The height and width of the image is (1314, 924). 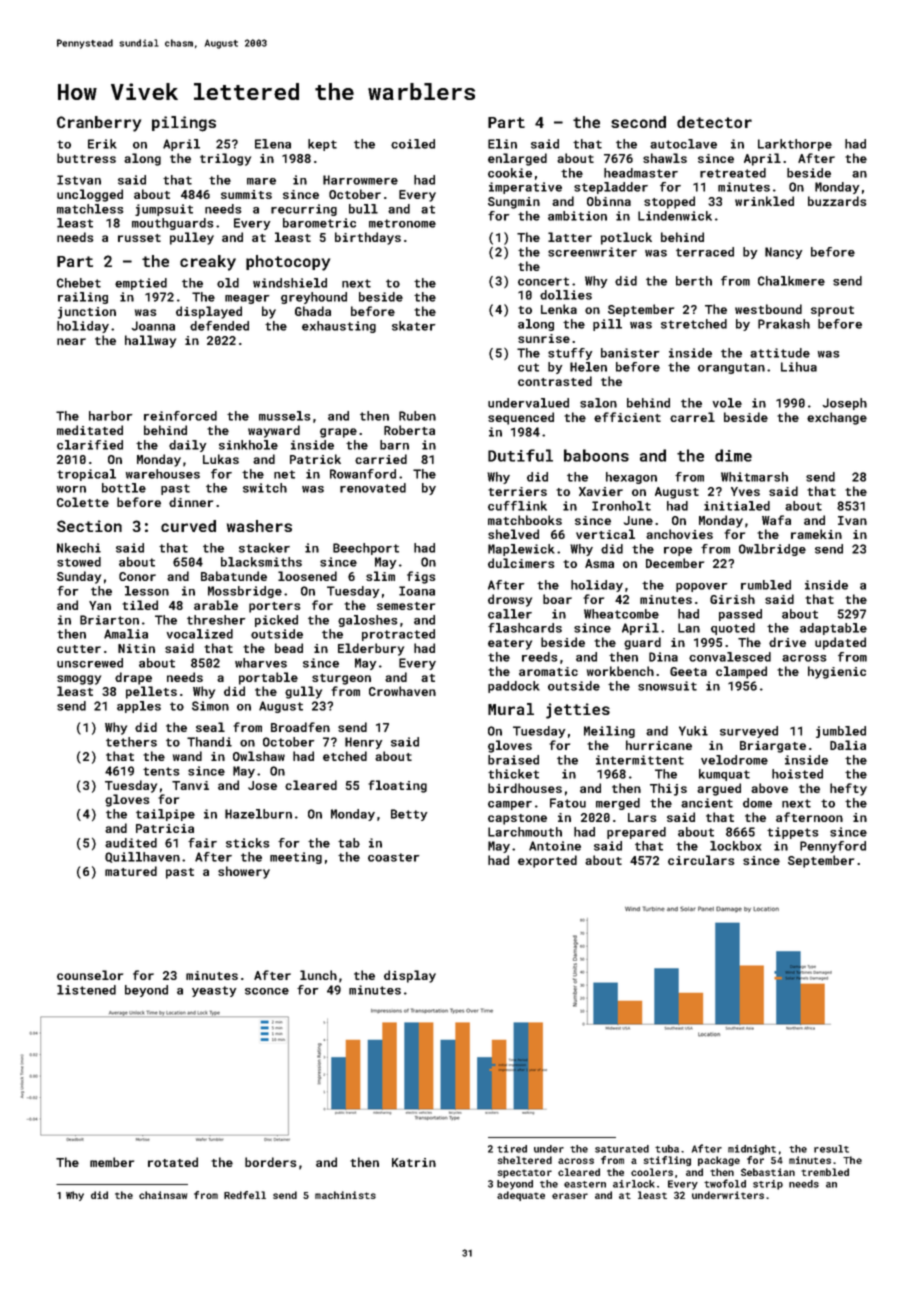 What do you see at coordinates (86, 990) in the image?
I see `listened` at bounding box center [86, 990].
